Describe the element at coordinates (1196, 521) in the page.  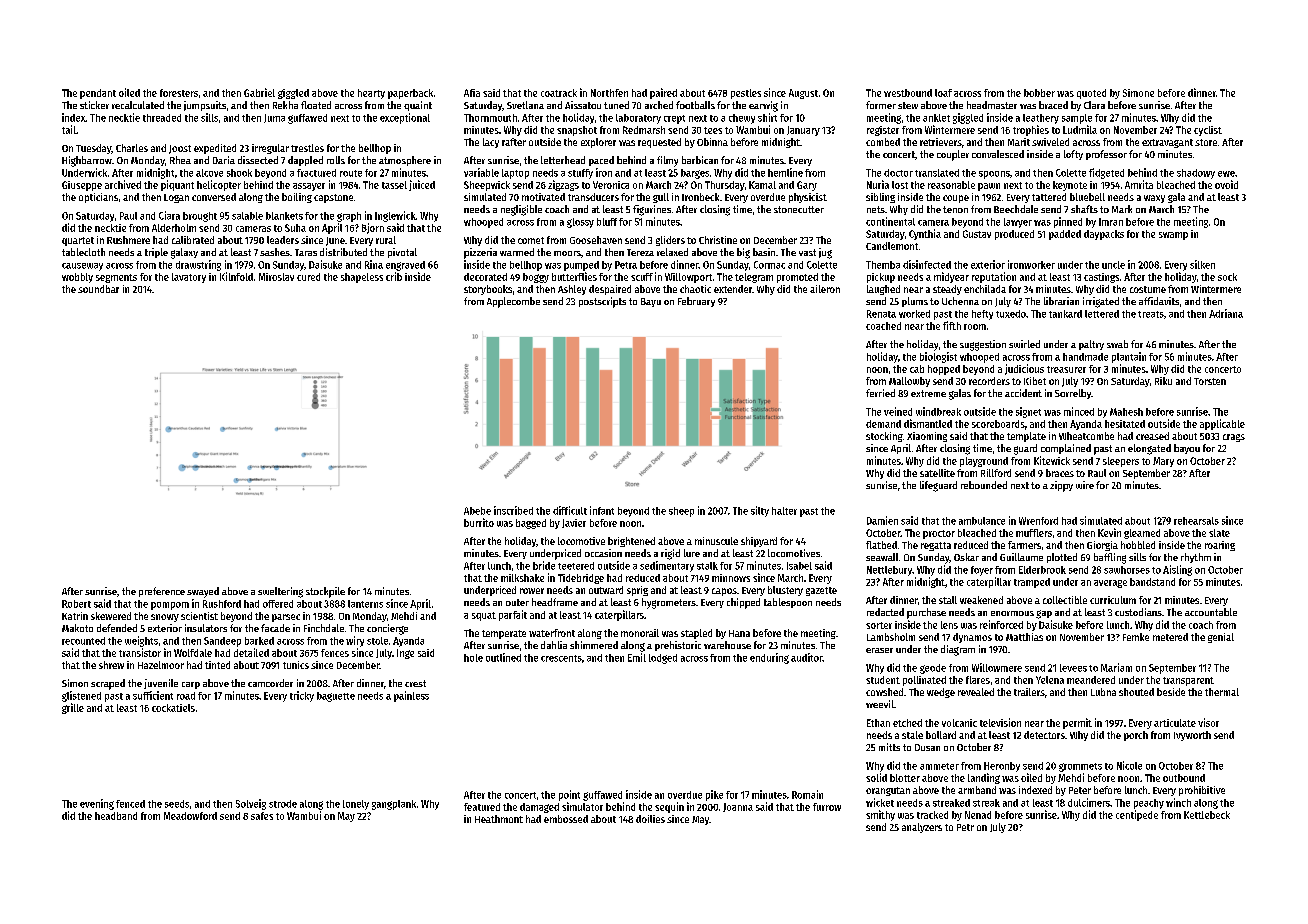
I see `rehearsals` at that location.
